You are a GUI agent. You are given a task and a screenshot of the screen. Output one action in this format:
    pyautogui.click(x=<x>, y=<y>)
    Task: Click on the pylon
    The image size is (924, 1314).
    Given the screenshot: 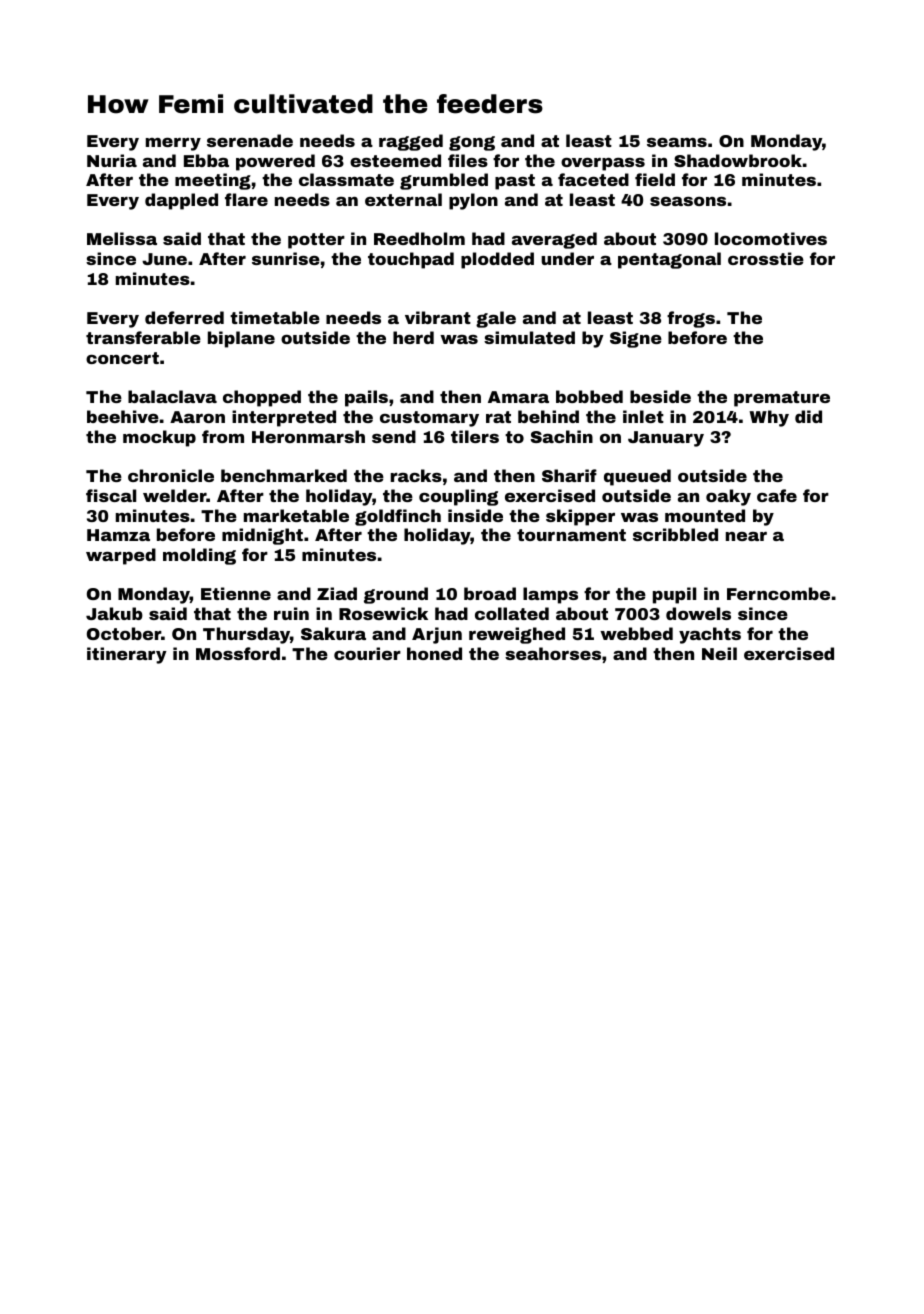 What is the action you would take?
    pyautogui.click(x=473, y=201)
